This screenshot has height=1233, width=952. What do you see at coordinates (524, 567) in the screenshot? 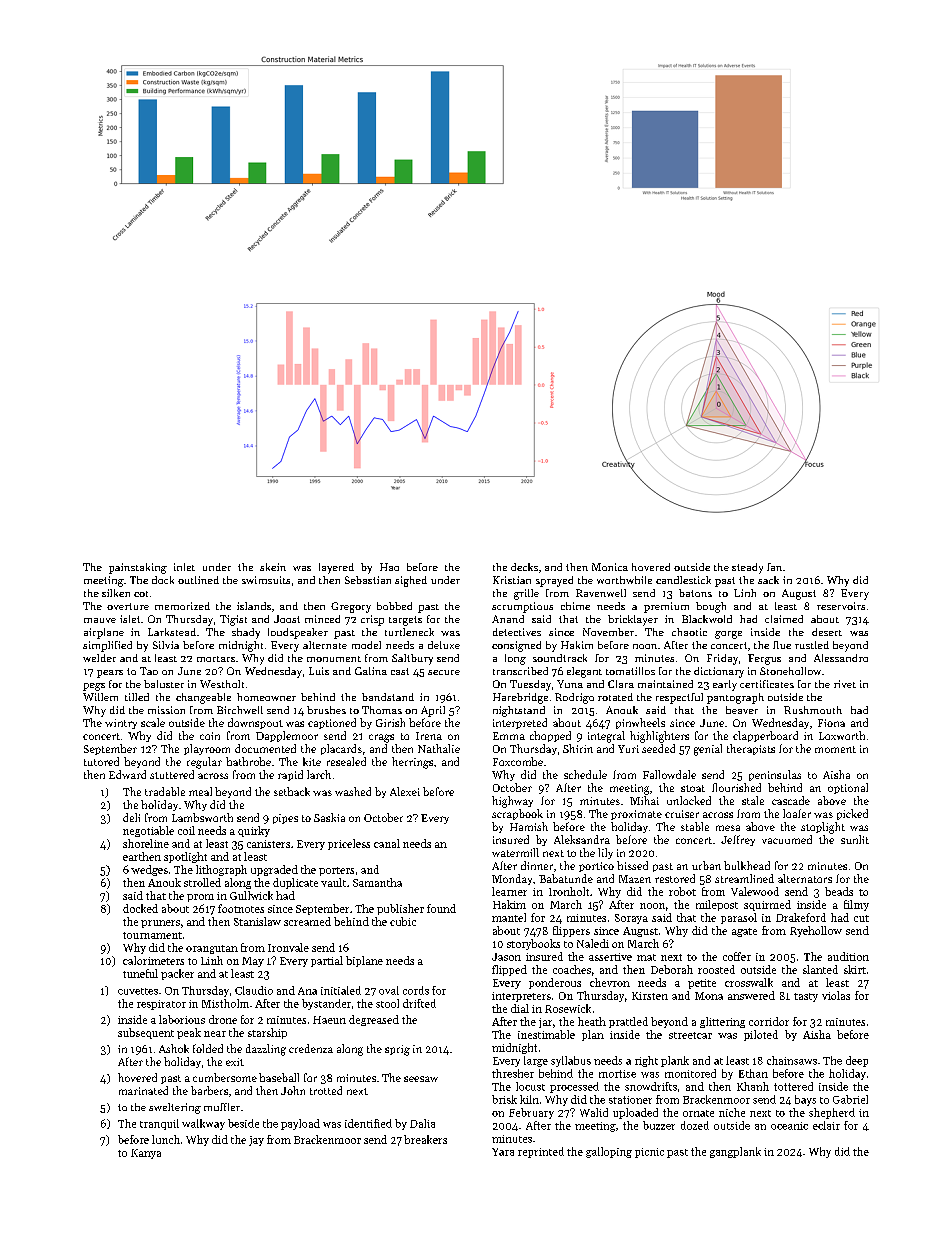
I see `decks` at bounding box center [524, 567].
